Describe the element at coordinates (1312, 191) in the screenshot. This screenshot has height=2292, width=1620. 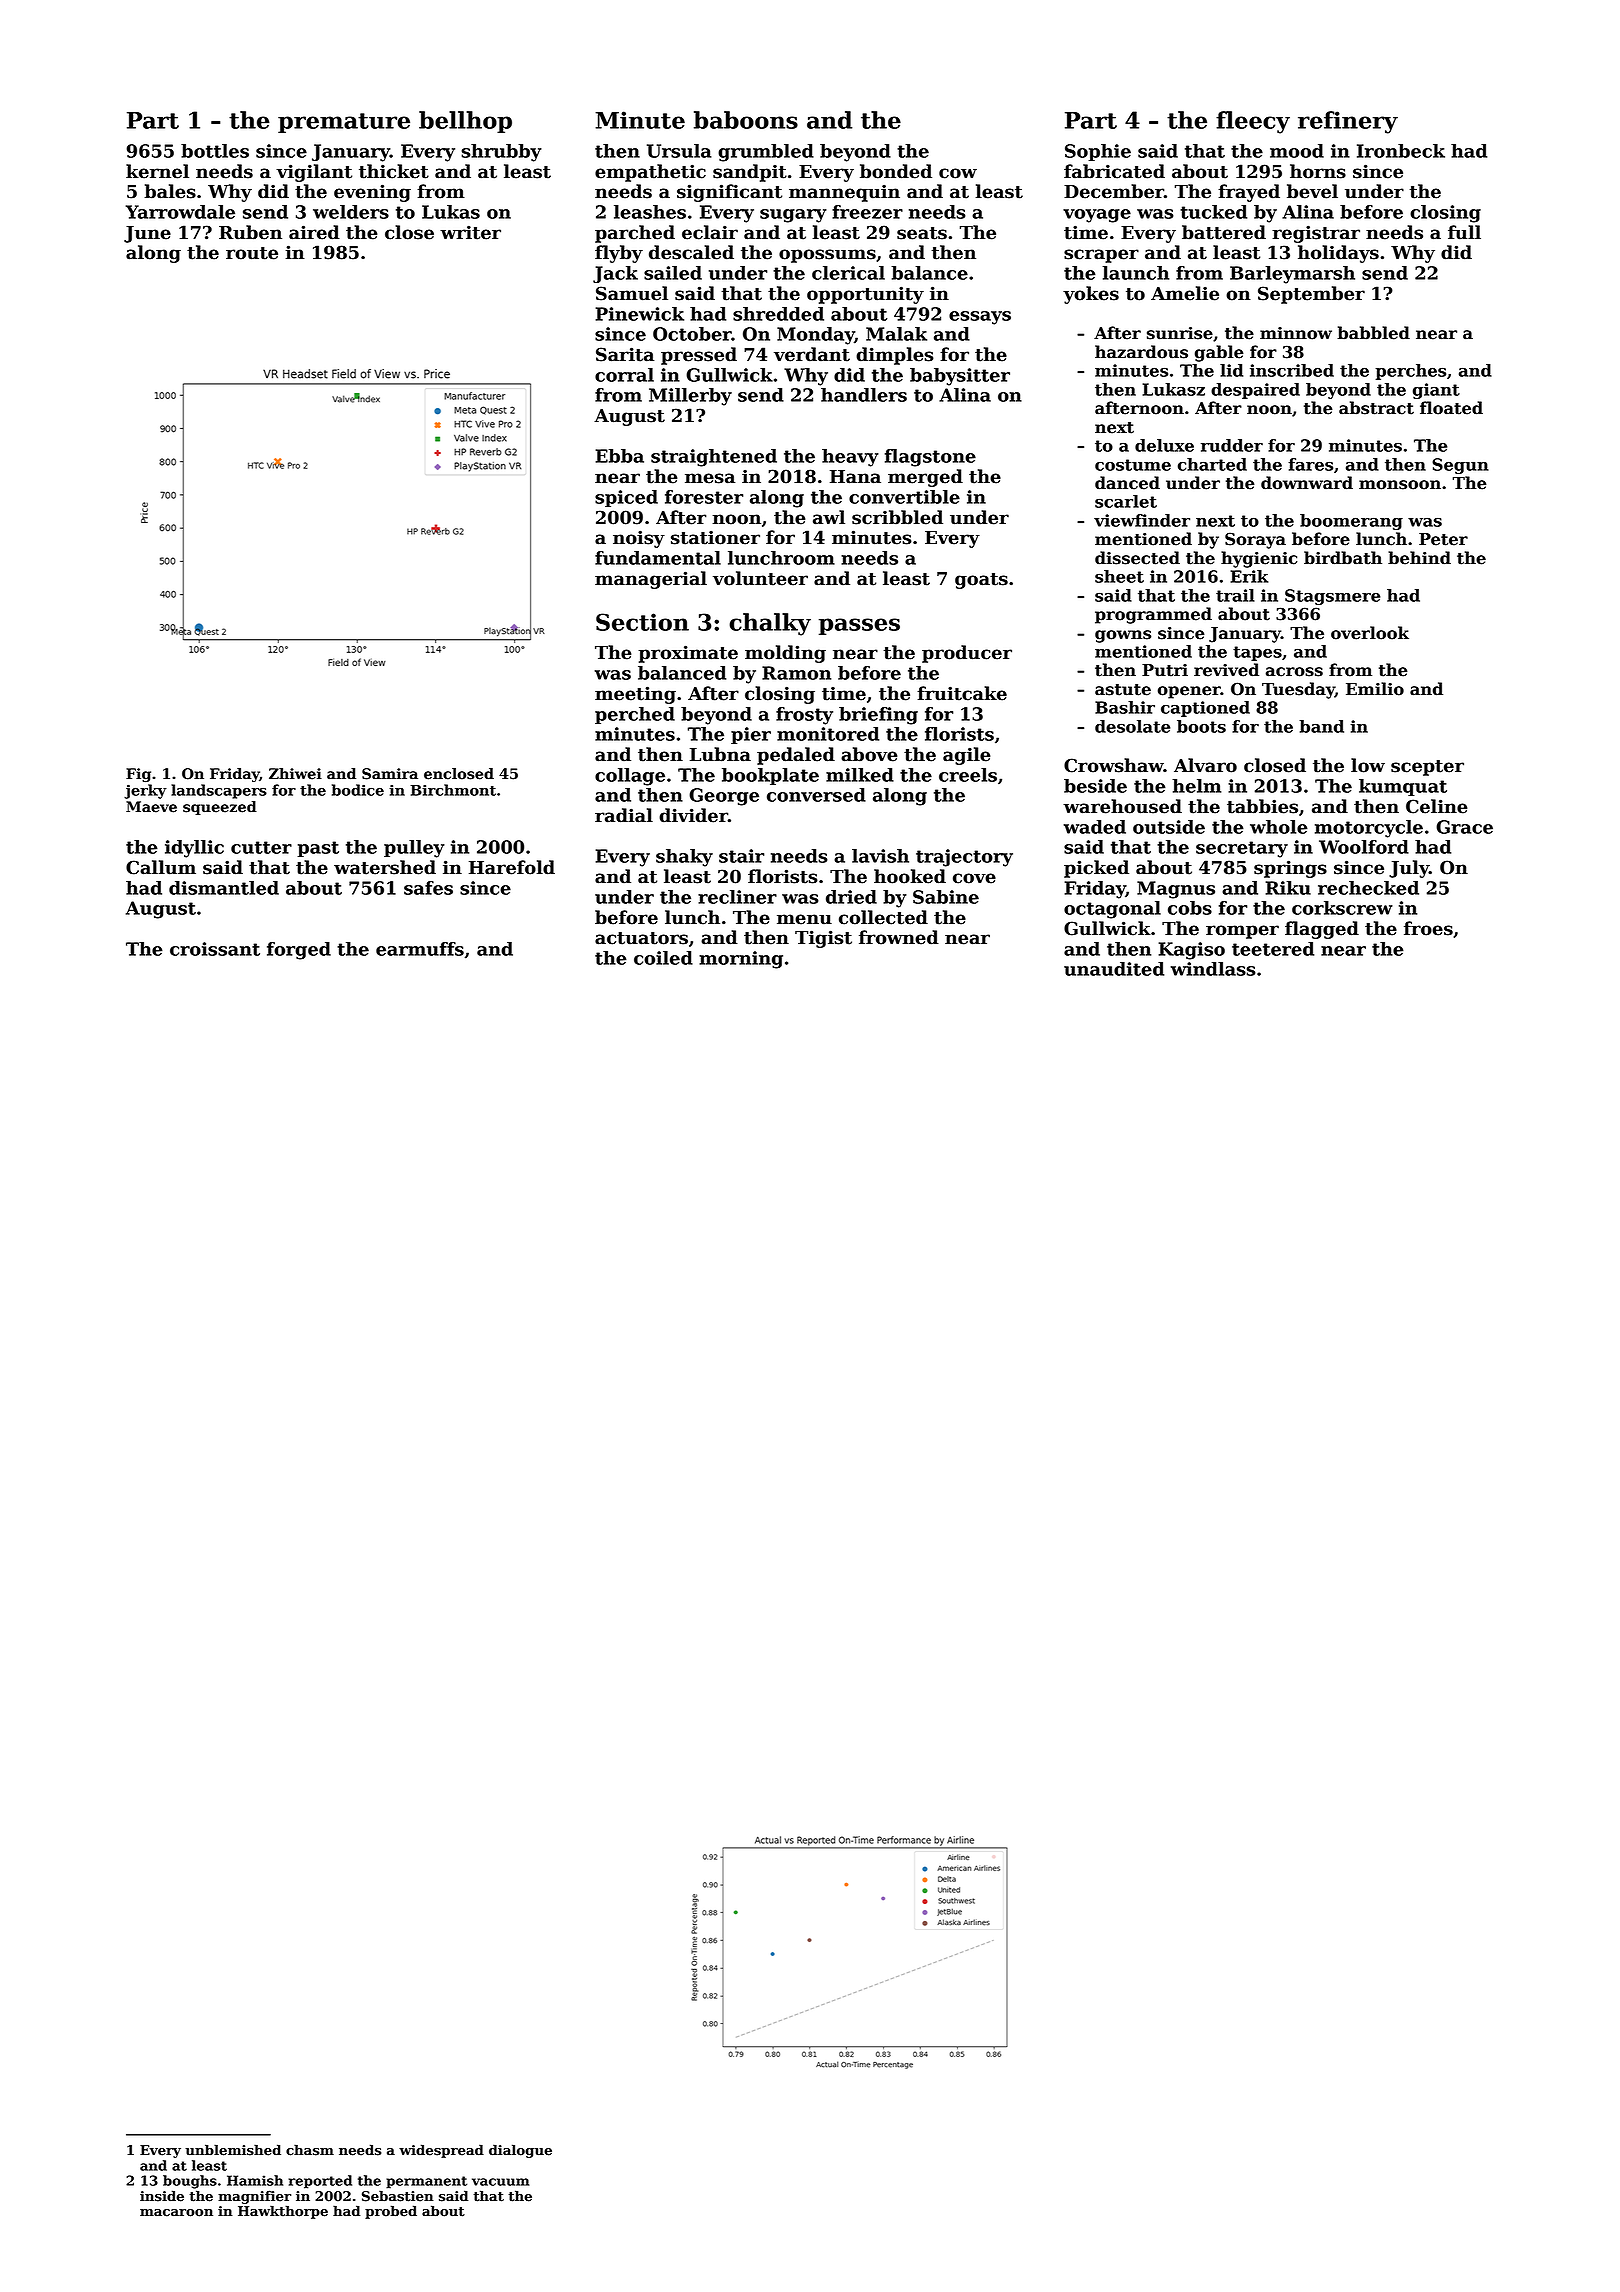
I see `bevel` at that location.
